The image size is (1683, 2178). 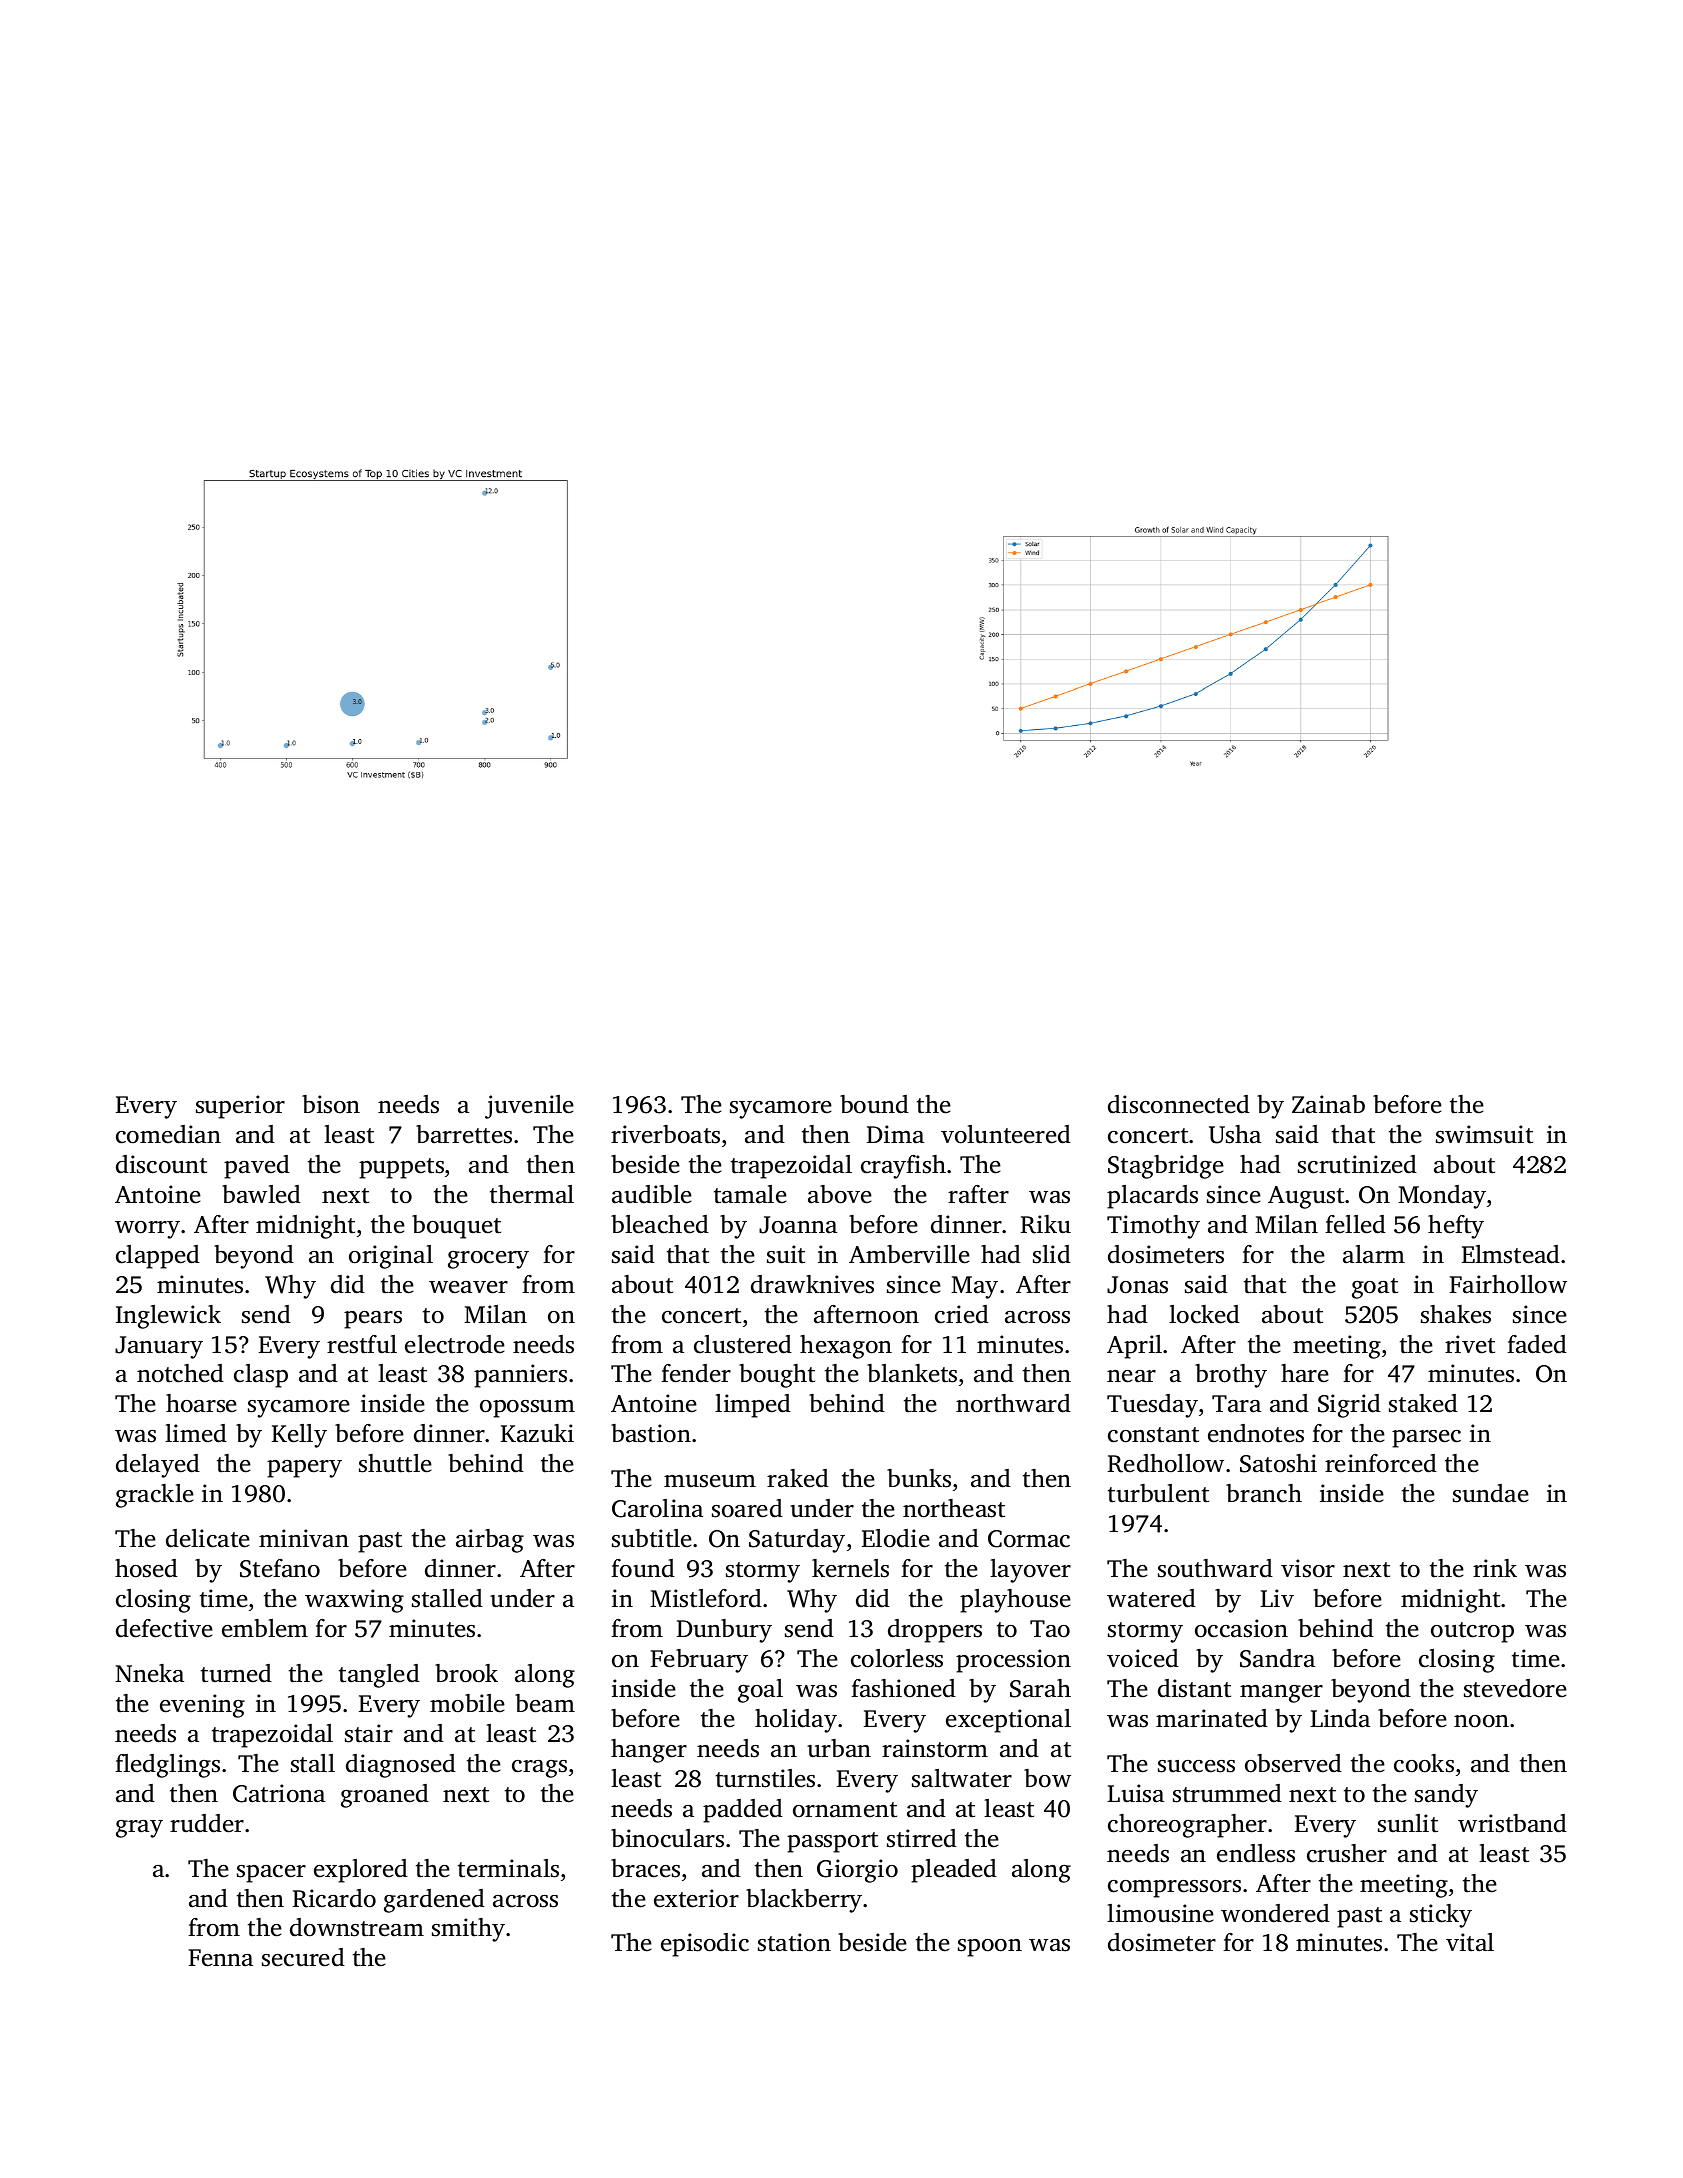 What do you see at coordinates (1357, 1164) in the screenshot?
I see `scrutinized` at bounding box center [1357, 1164].
